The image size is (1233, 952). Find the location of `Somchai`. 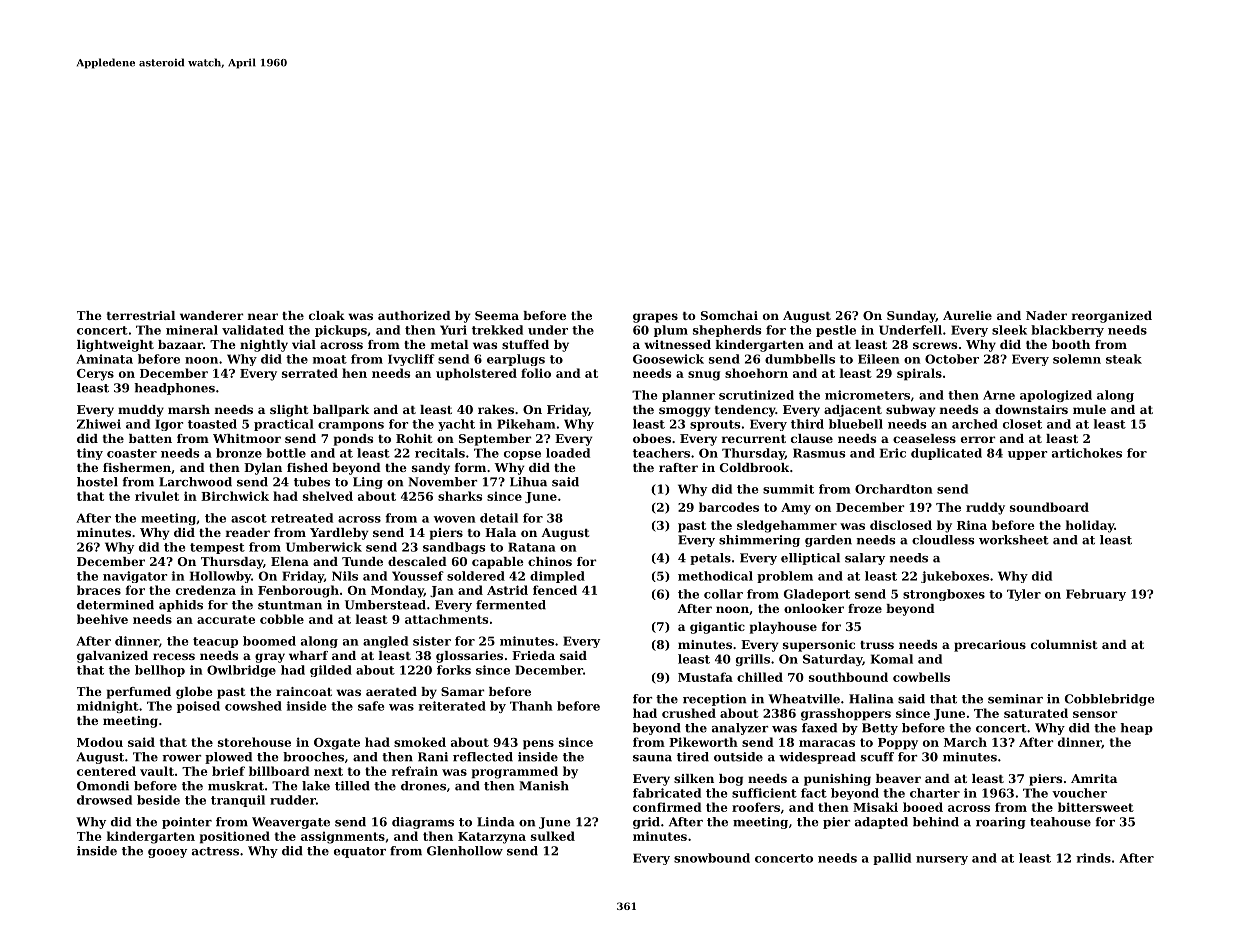

Somchai is located at coordinates (729, 315).
